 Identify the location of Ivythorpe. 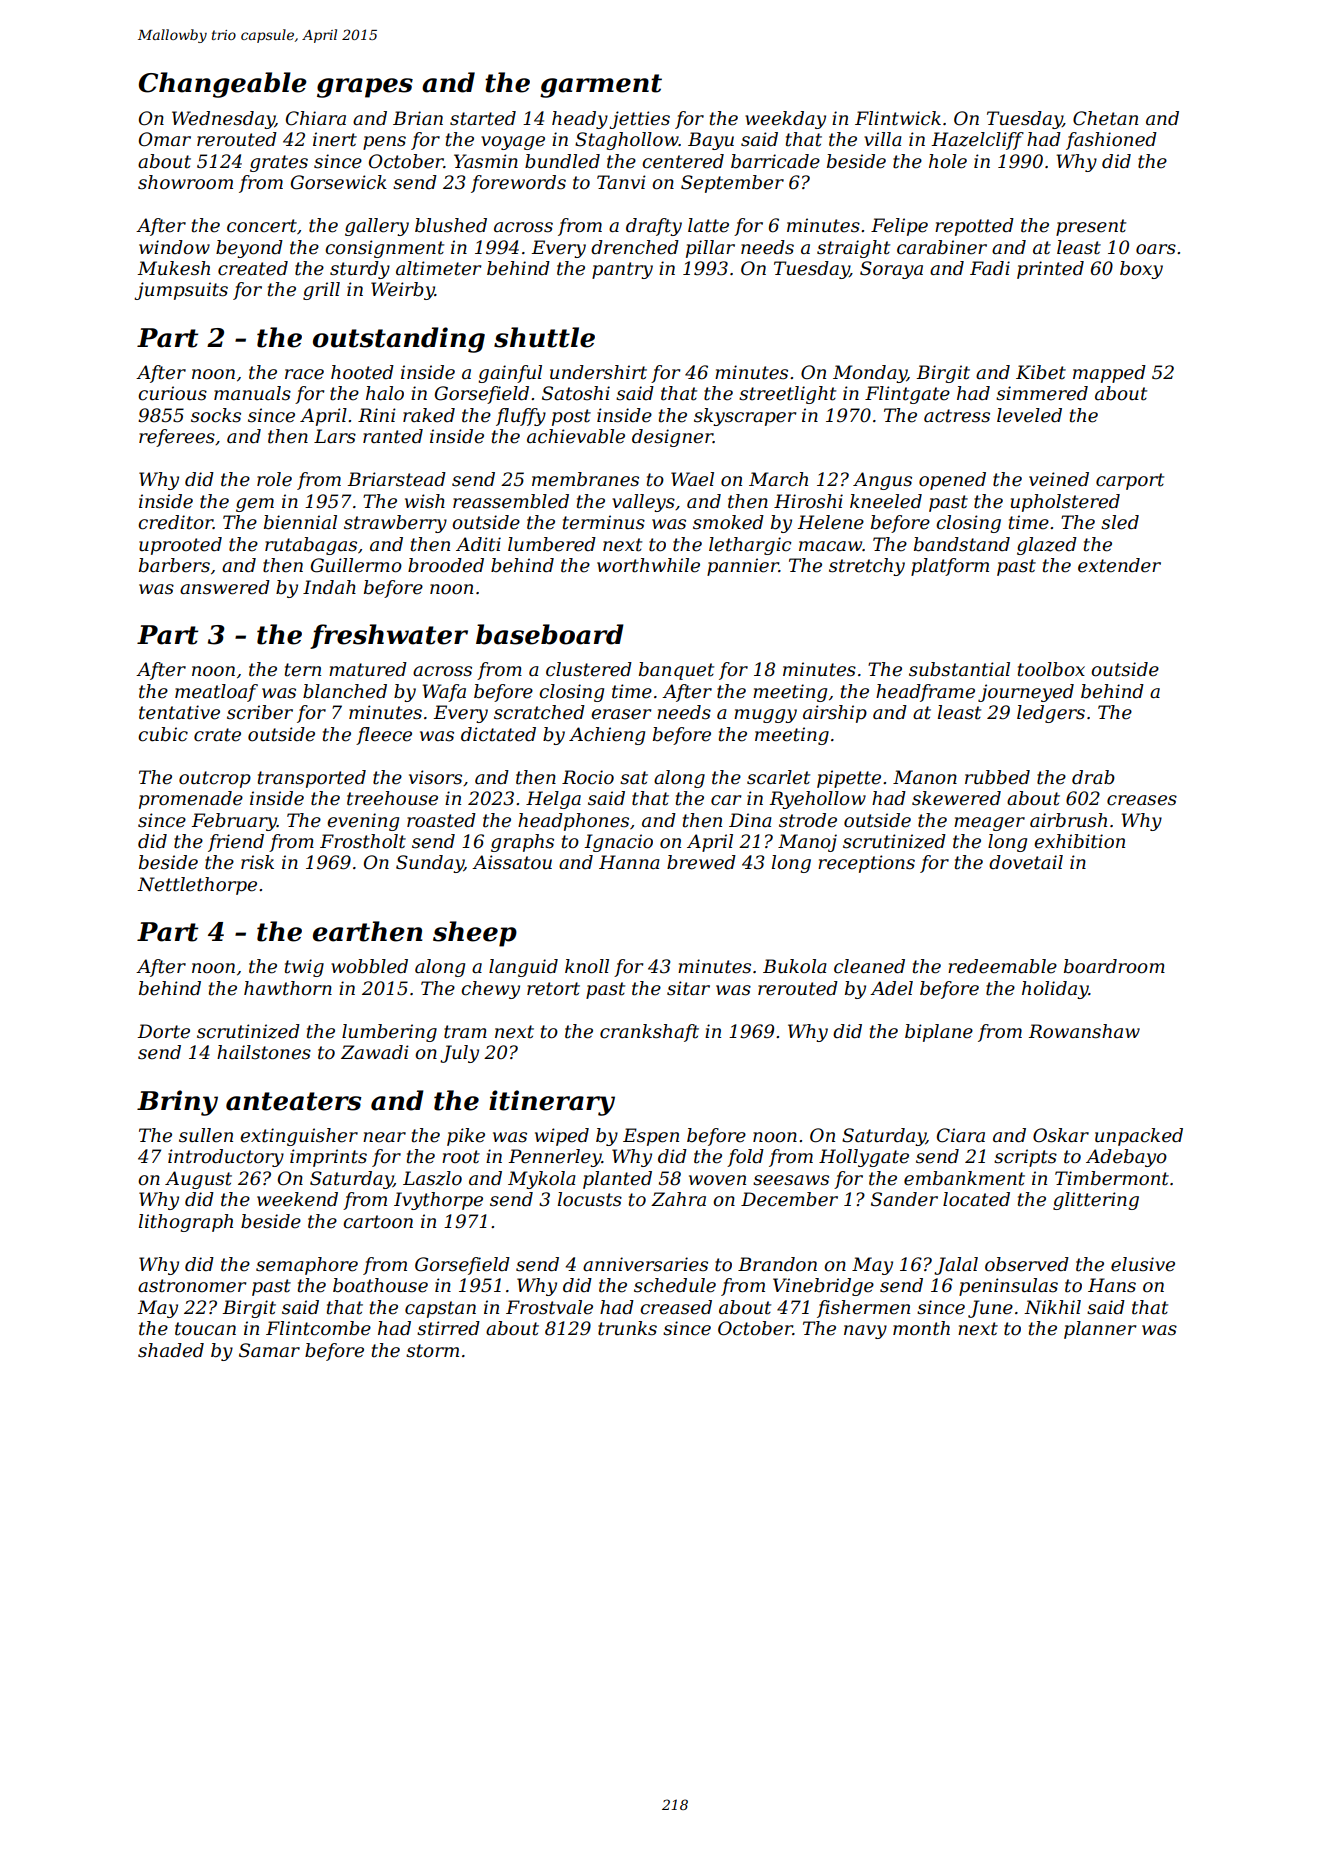
(438, 1201).
